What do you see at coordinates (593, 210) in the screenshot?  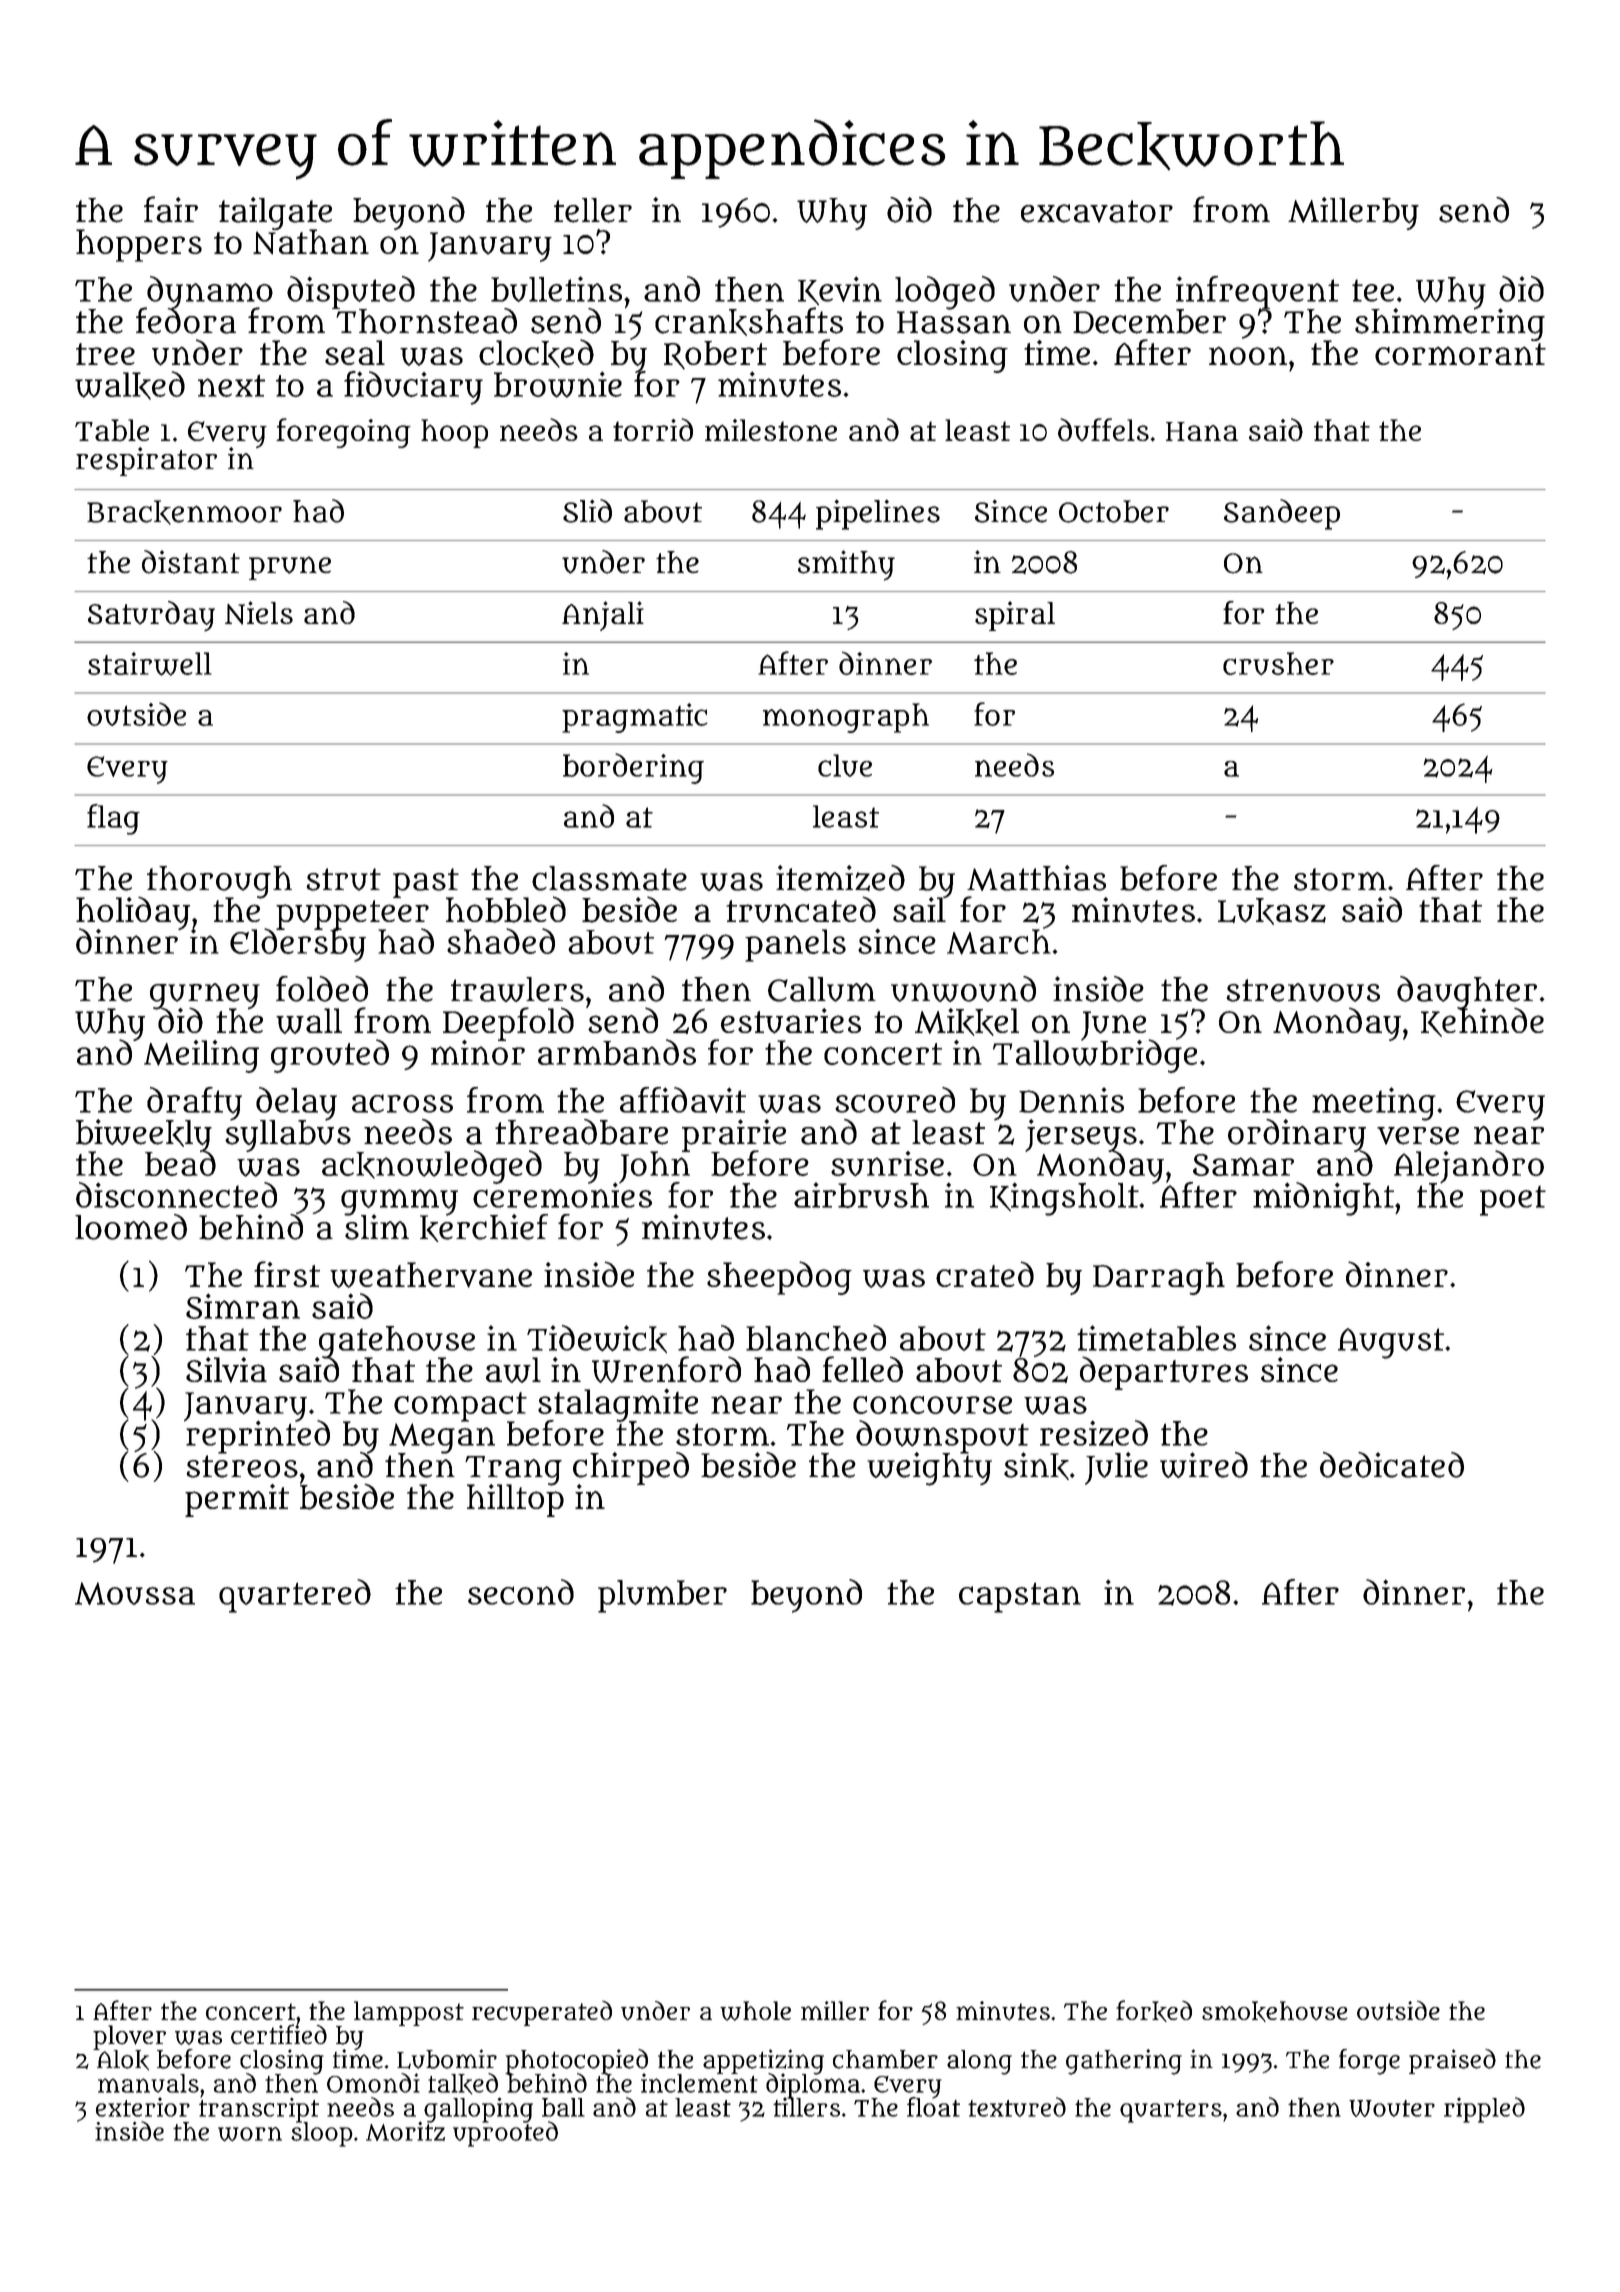 I see `teller` at bounding box center [593, 210].
